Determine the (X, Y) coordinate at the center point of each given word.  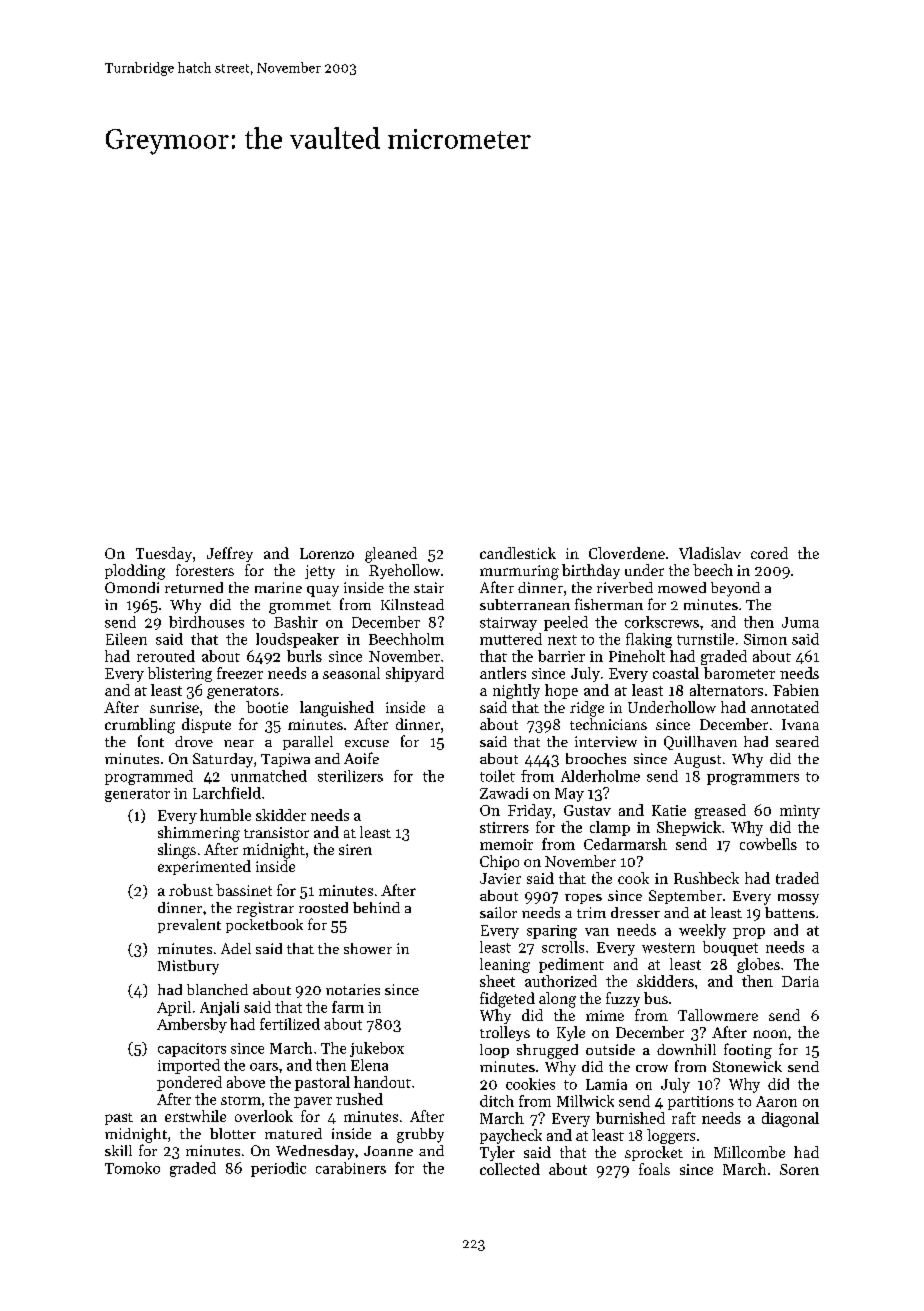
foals (654, 1169)
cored (769, 553)
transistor (276, 832)
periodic (278, 1169)
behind (376, 907)
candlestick (518, 553)
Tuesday (164, 554)
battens (790, 912)
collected (510, 1169)
